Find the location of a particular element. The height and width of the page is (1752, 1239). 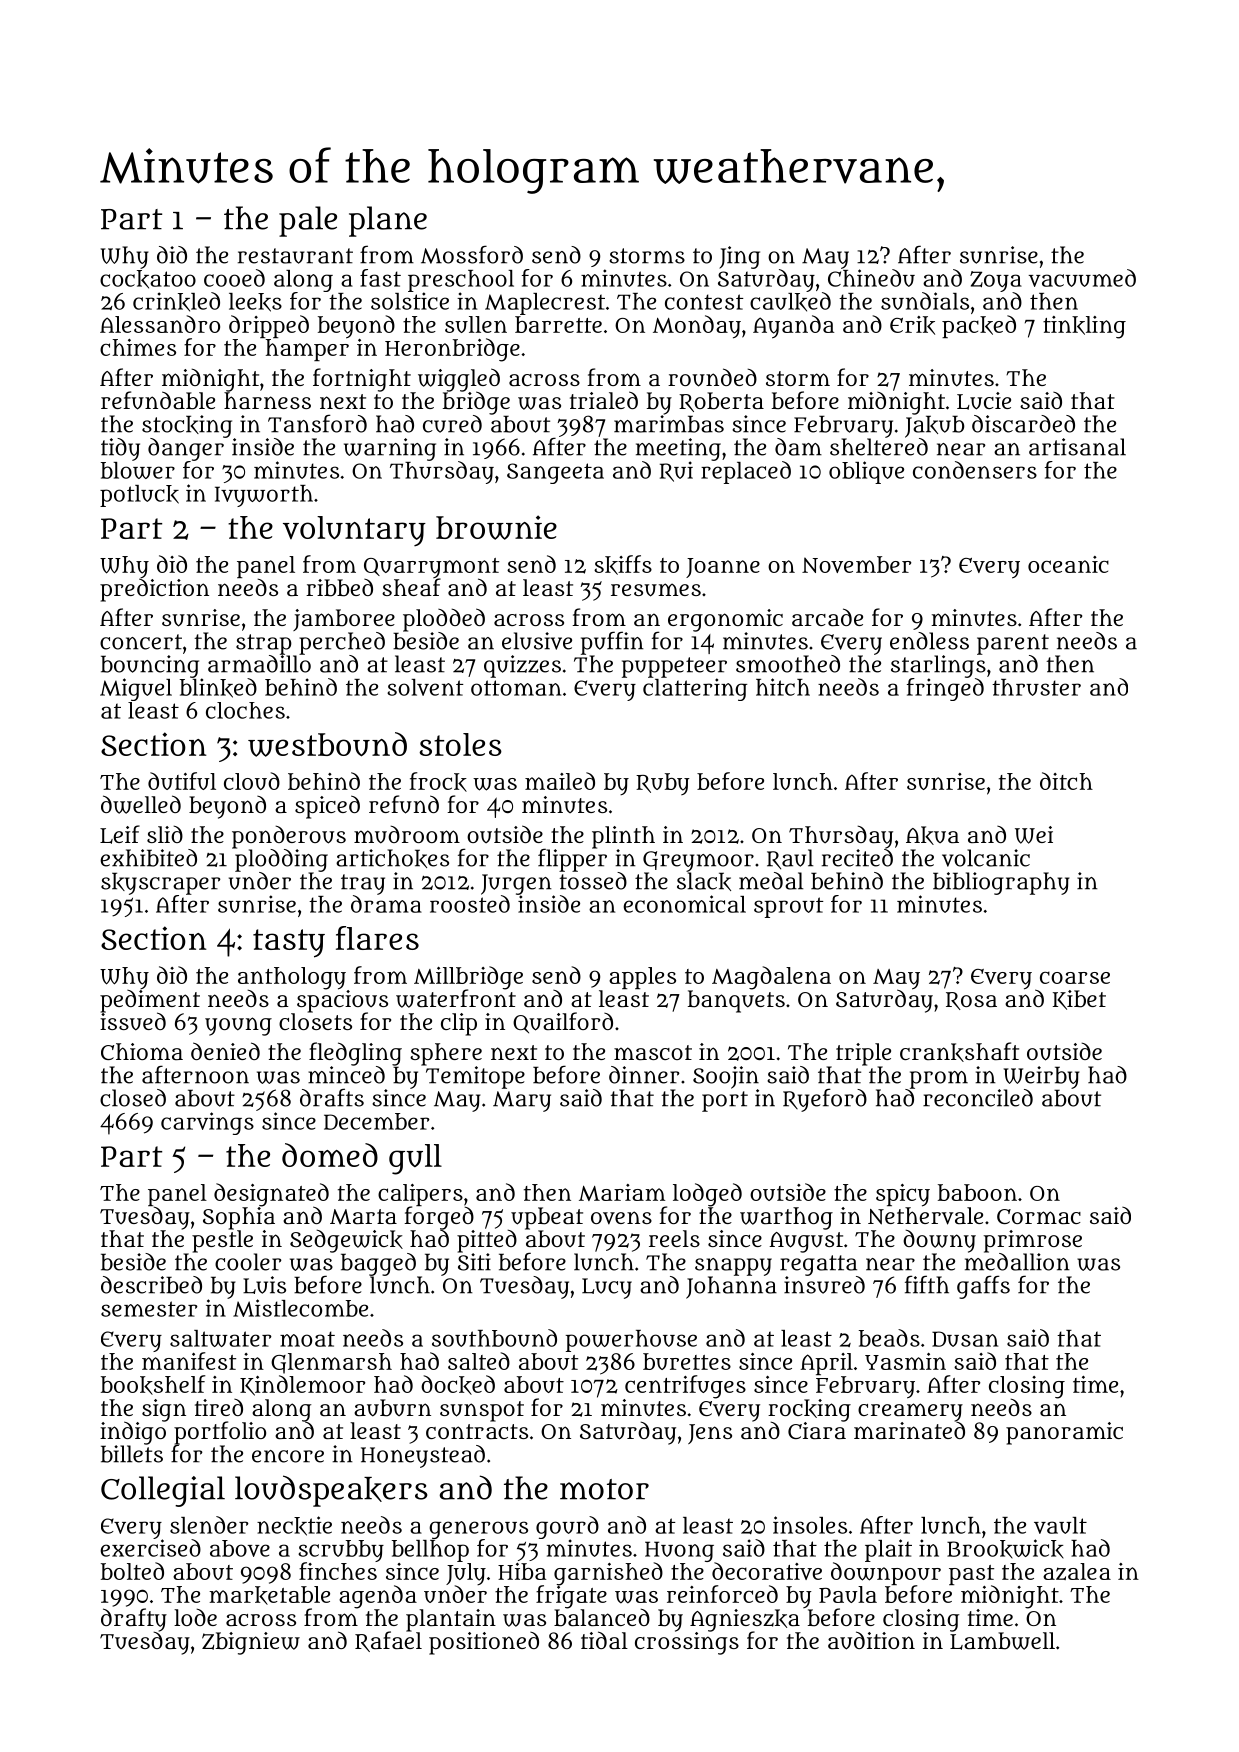

Lambwell is located at coordinates (1002, 1641).
